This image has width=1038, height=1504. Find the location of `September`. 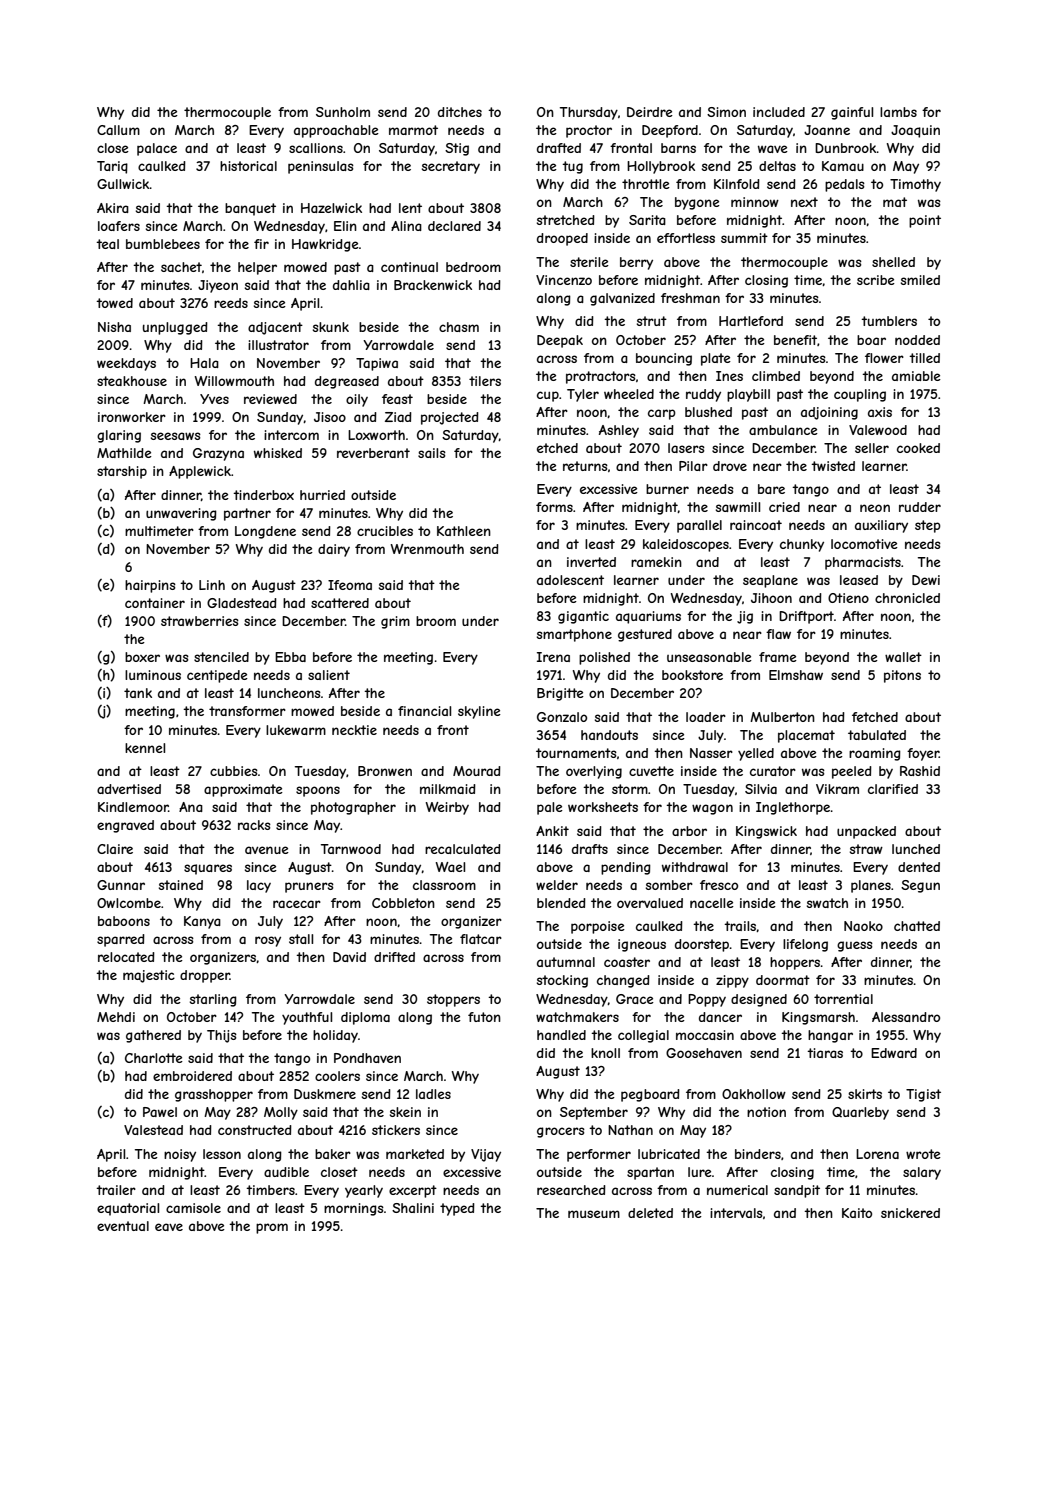

September is located at coordinates (594, 1113).
